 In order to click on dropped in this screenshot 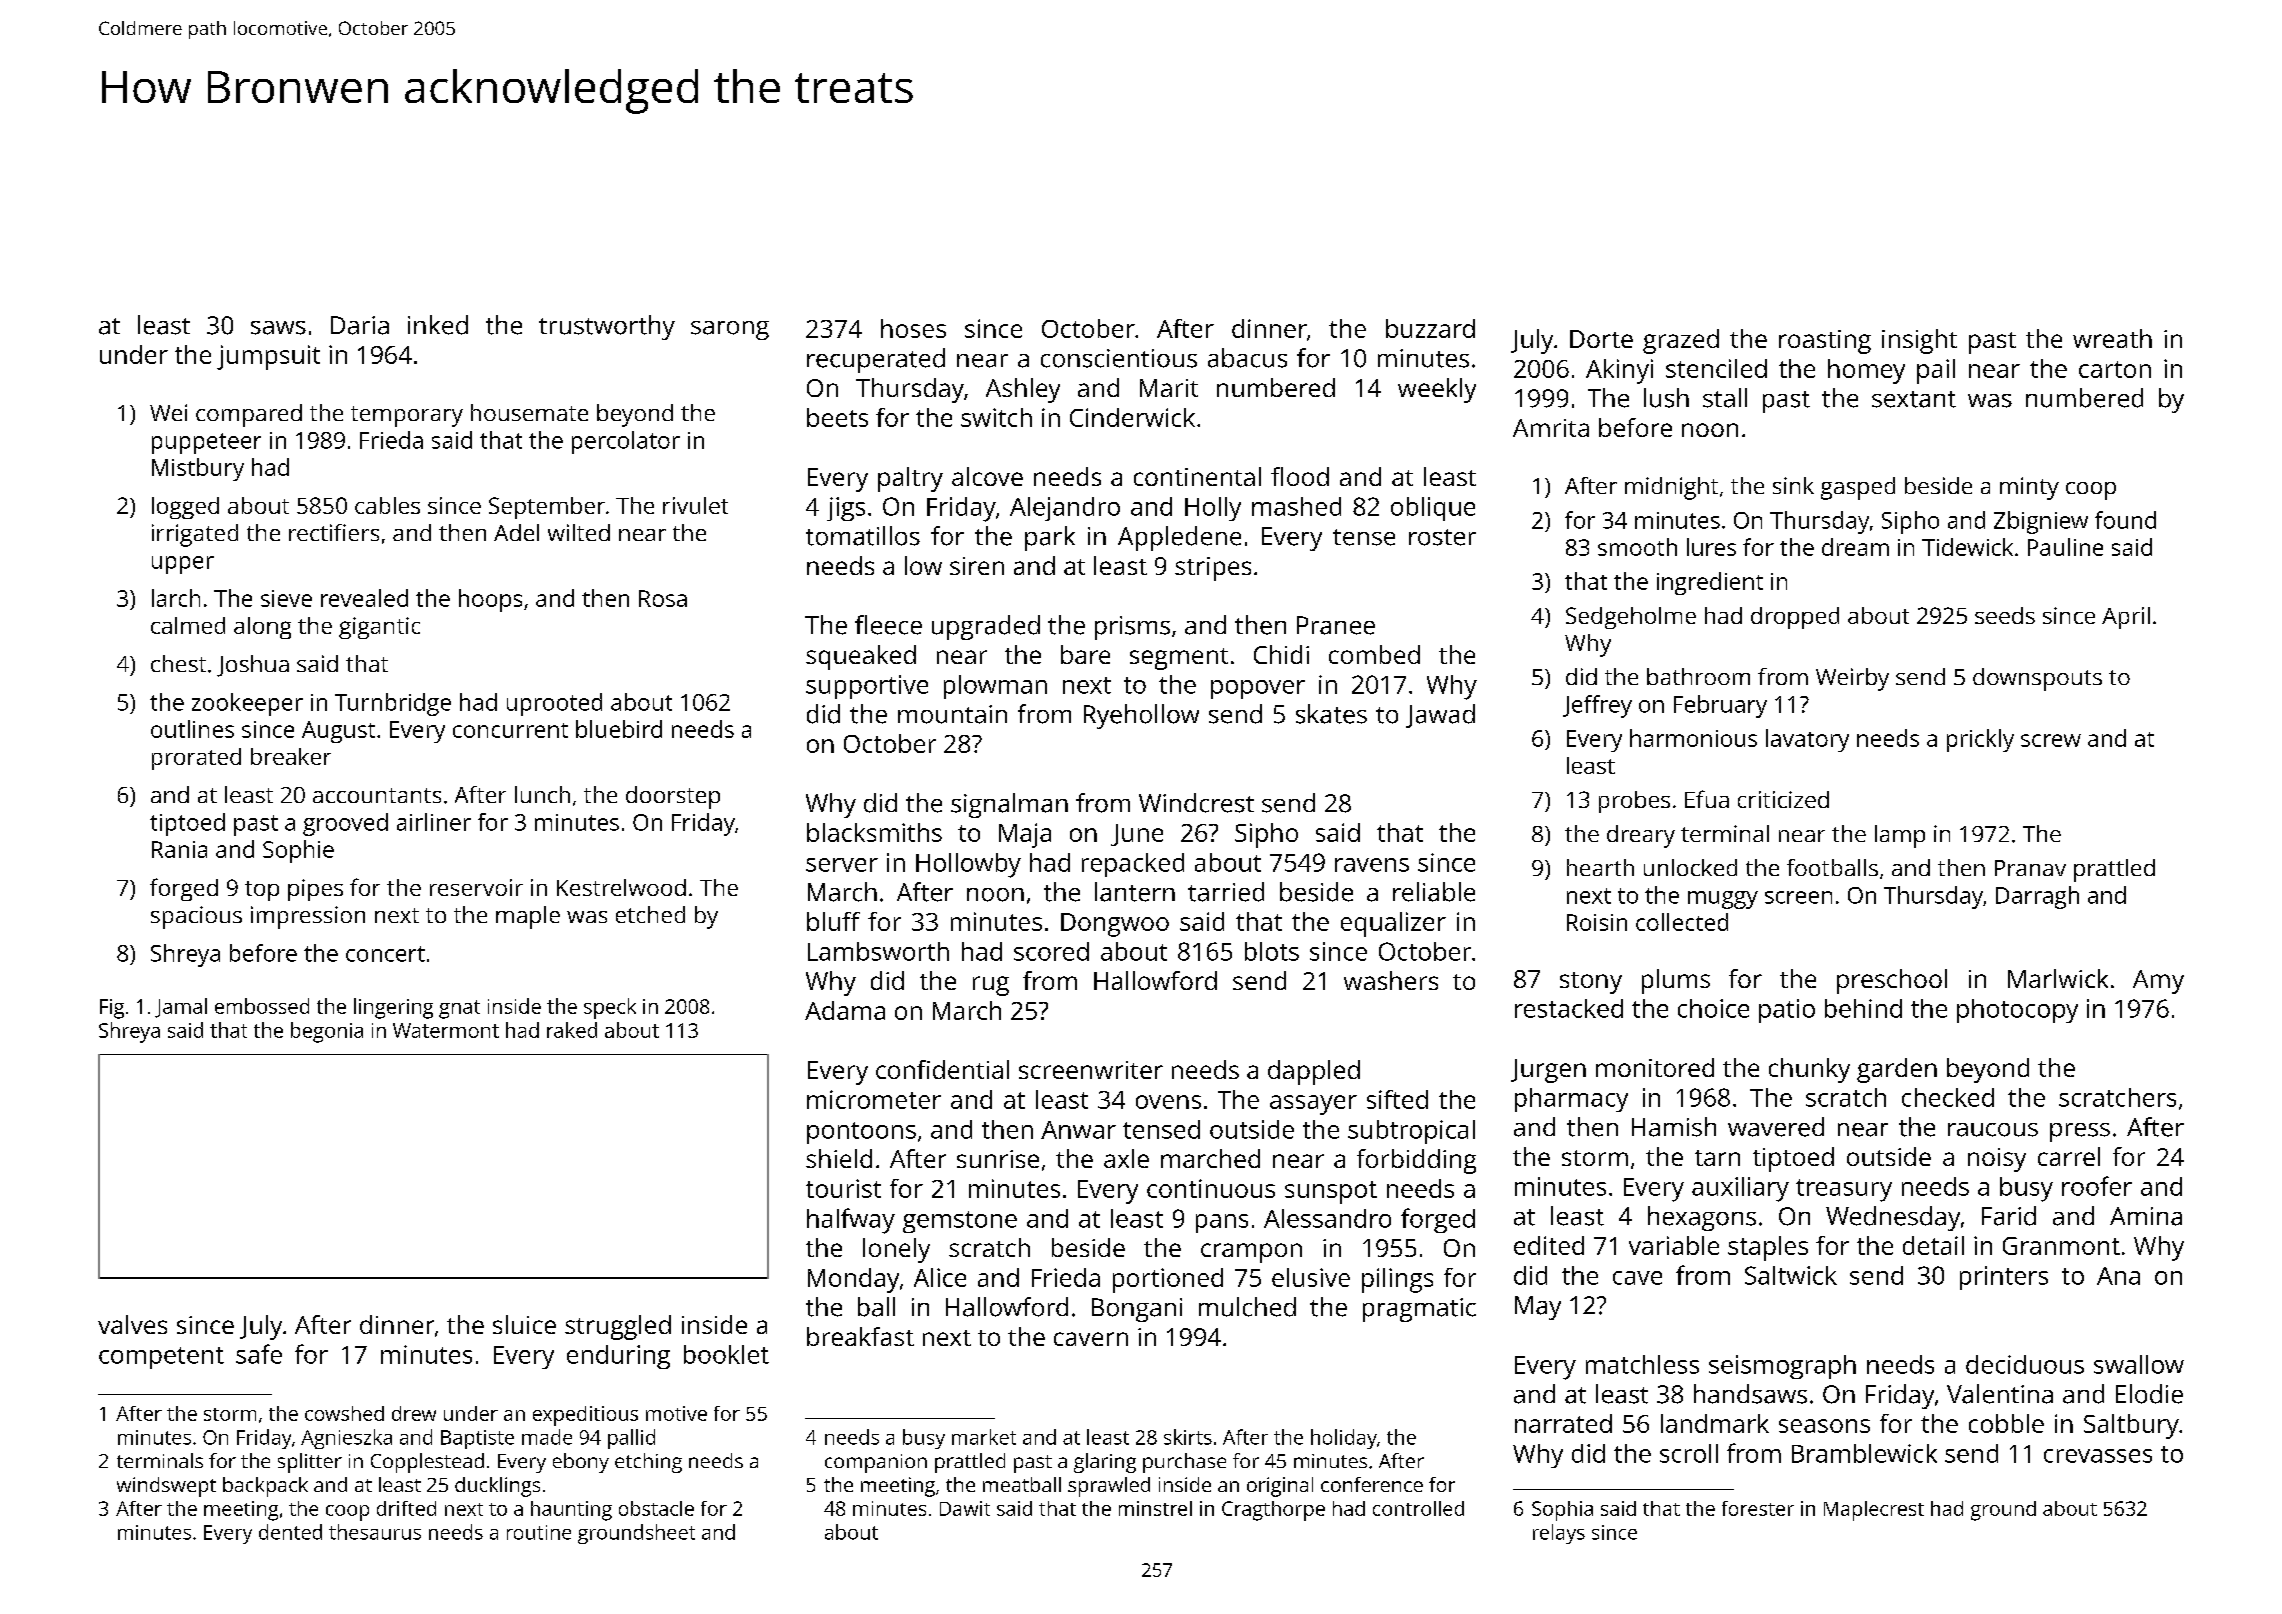, I will do `click(1795, 618)`.
